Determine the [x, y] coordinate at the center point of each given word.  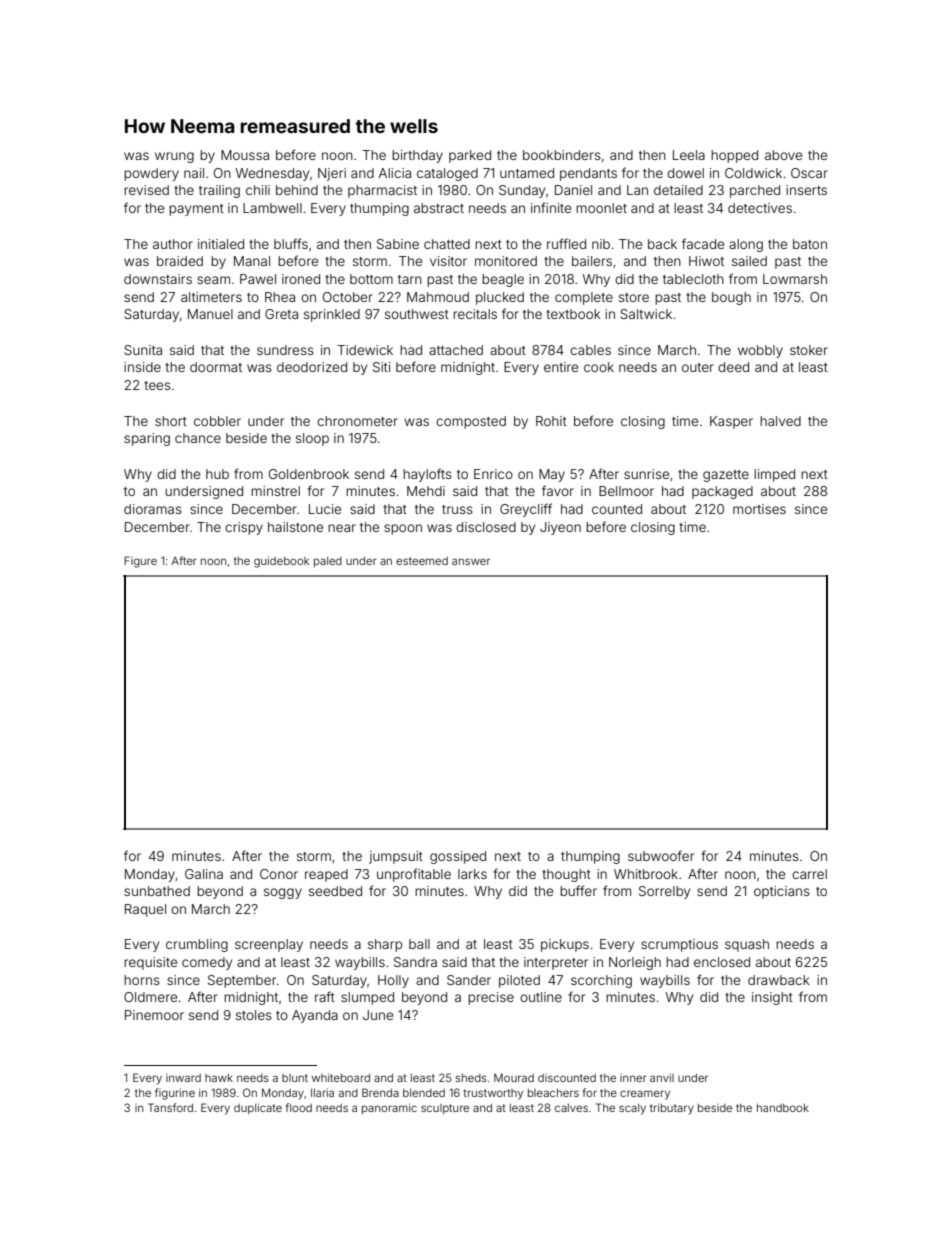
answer [471, 561]
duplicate [258, 1108]
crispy [244, 528]
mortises [759, 509]
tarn [410, 279]
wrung [174, 157]
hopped [734, 156]
